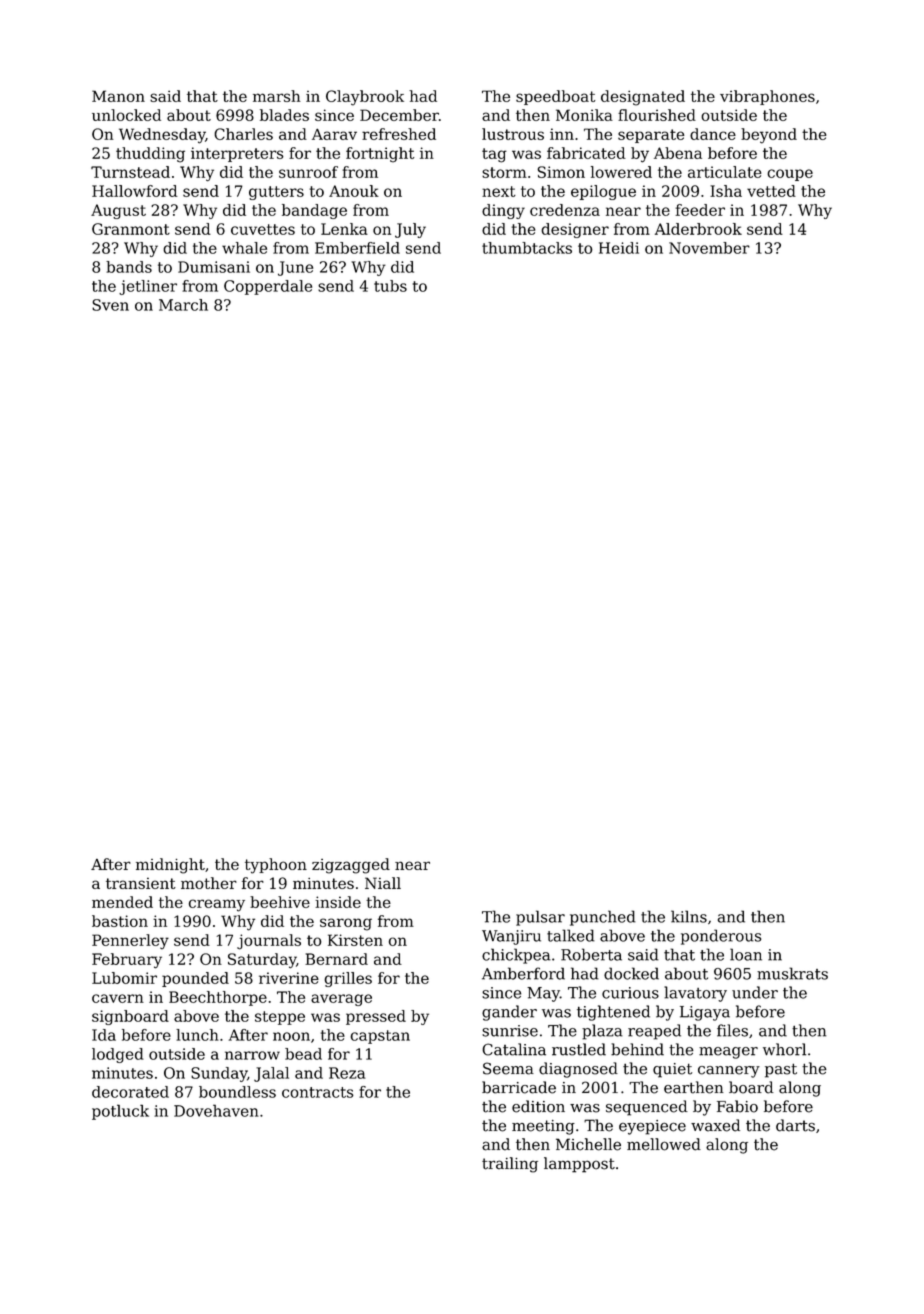 The height and width of the screenshot is (1314, 924). What do you see at coordinates (276, 866) in the screenshot?
I see `typhoon` at bounding box center [276, 866].
